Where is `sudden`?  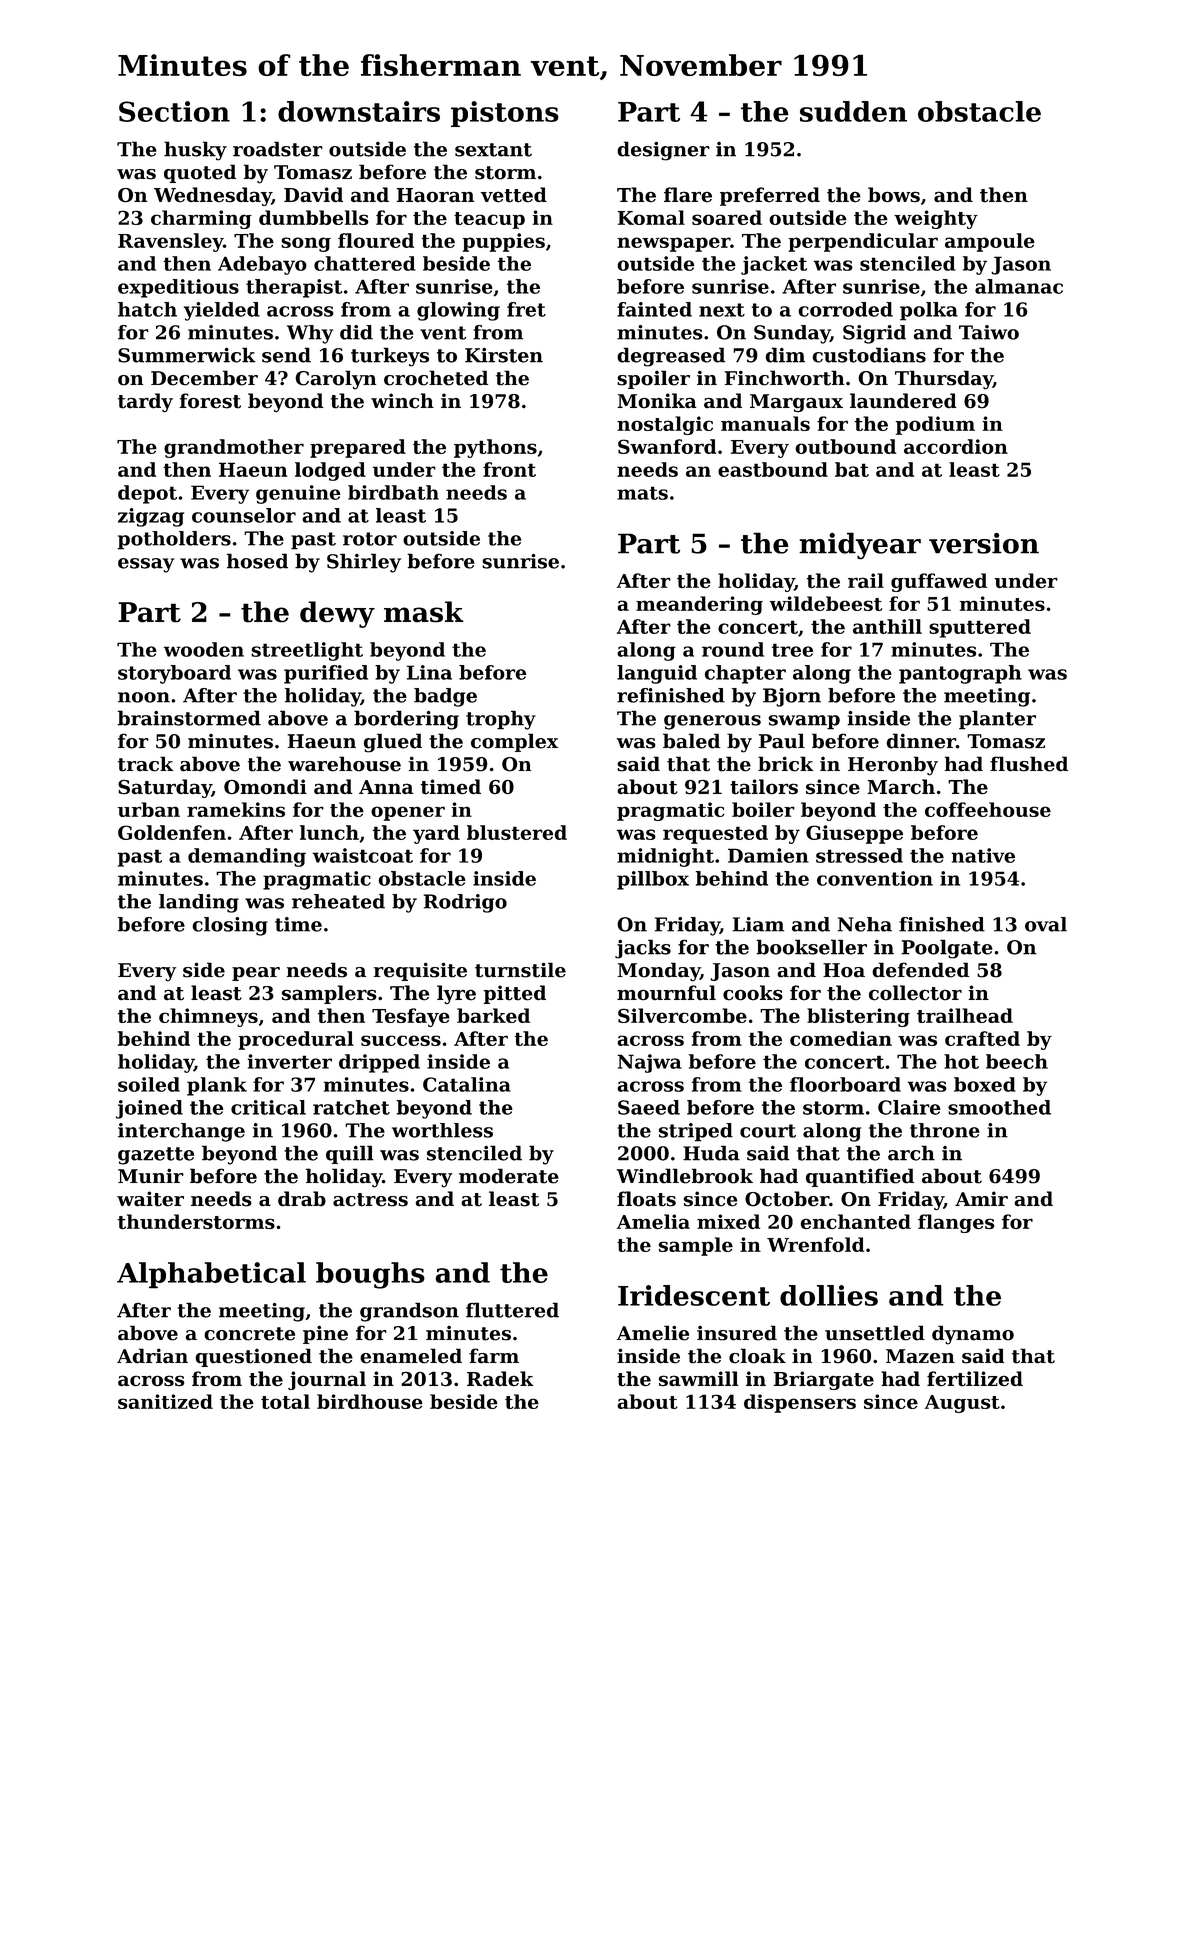
sudden is located at coordinates (853, 111).
